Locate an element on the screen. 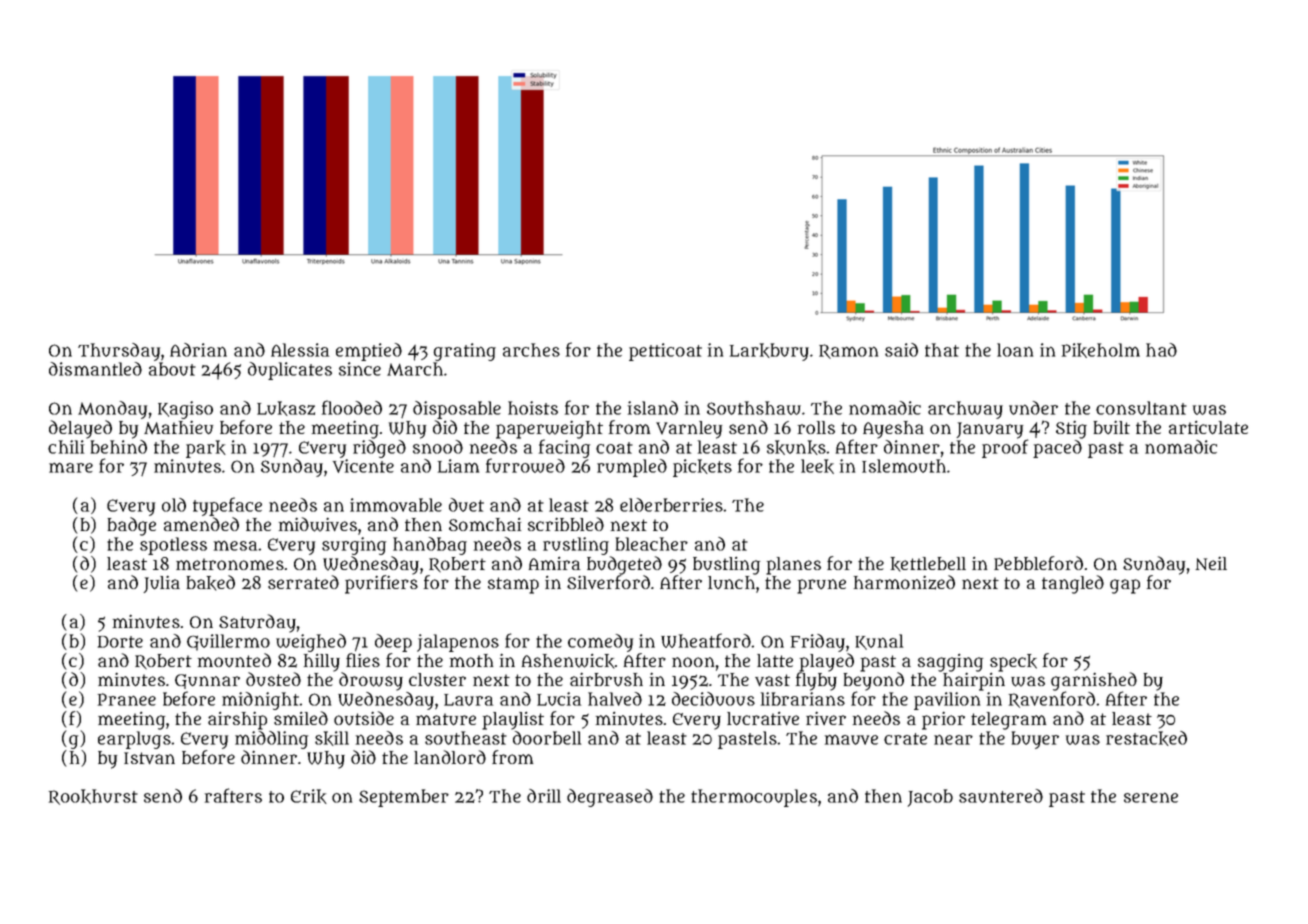 The width and height of the screenshot is (1308, 924). lunch is located at coordinates (731, 583).
